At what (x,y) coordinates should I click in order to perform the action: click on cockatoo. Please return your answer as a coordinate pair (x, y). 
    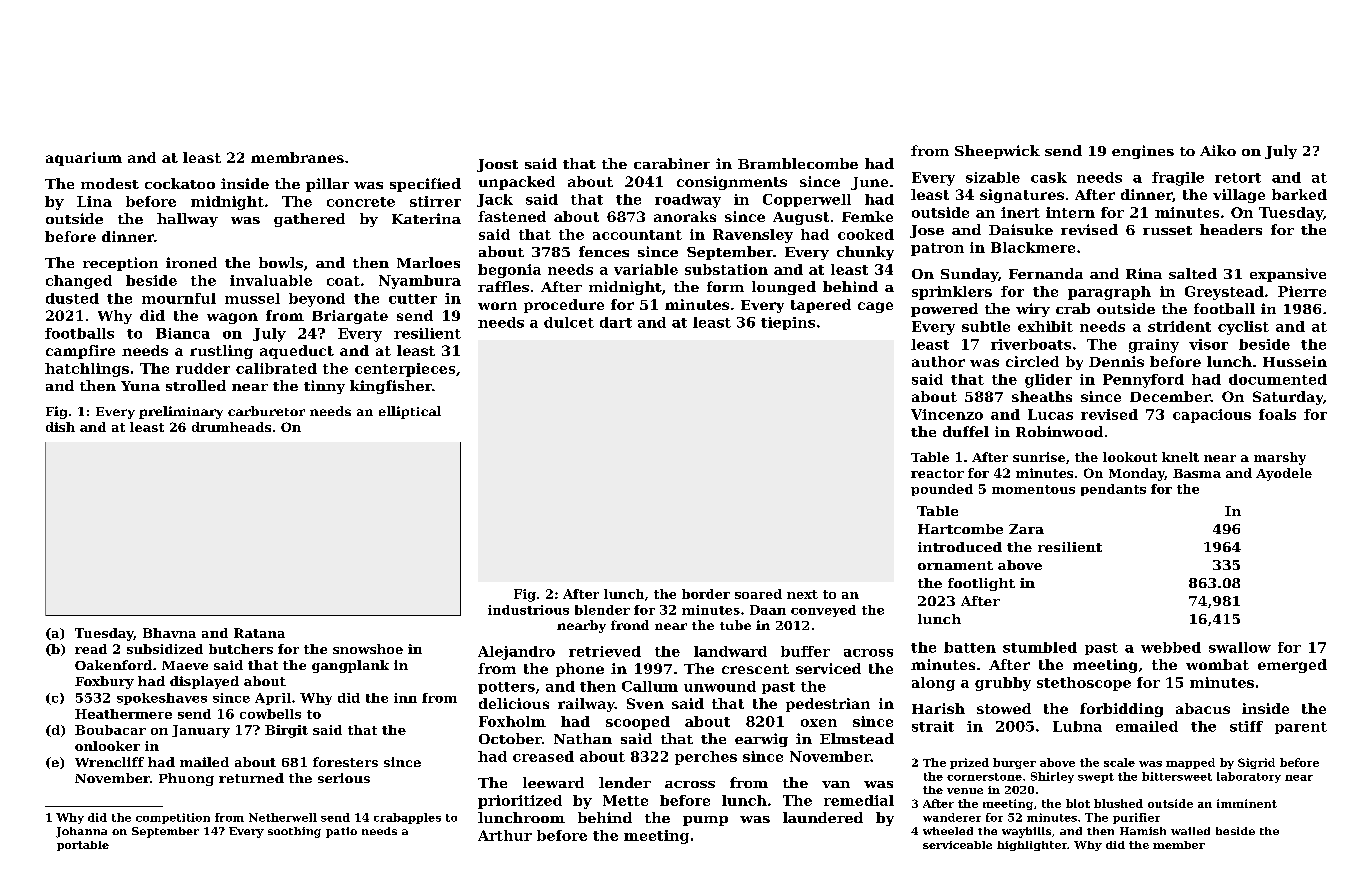
    Looking at the image, I should click on (180, 183).
